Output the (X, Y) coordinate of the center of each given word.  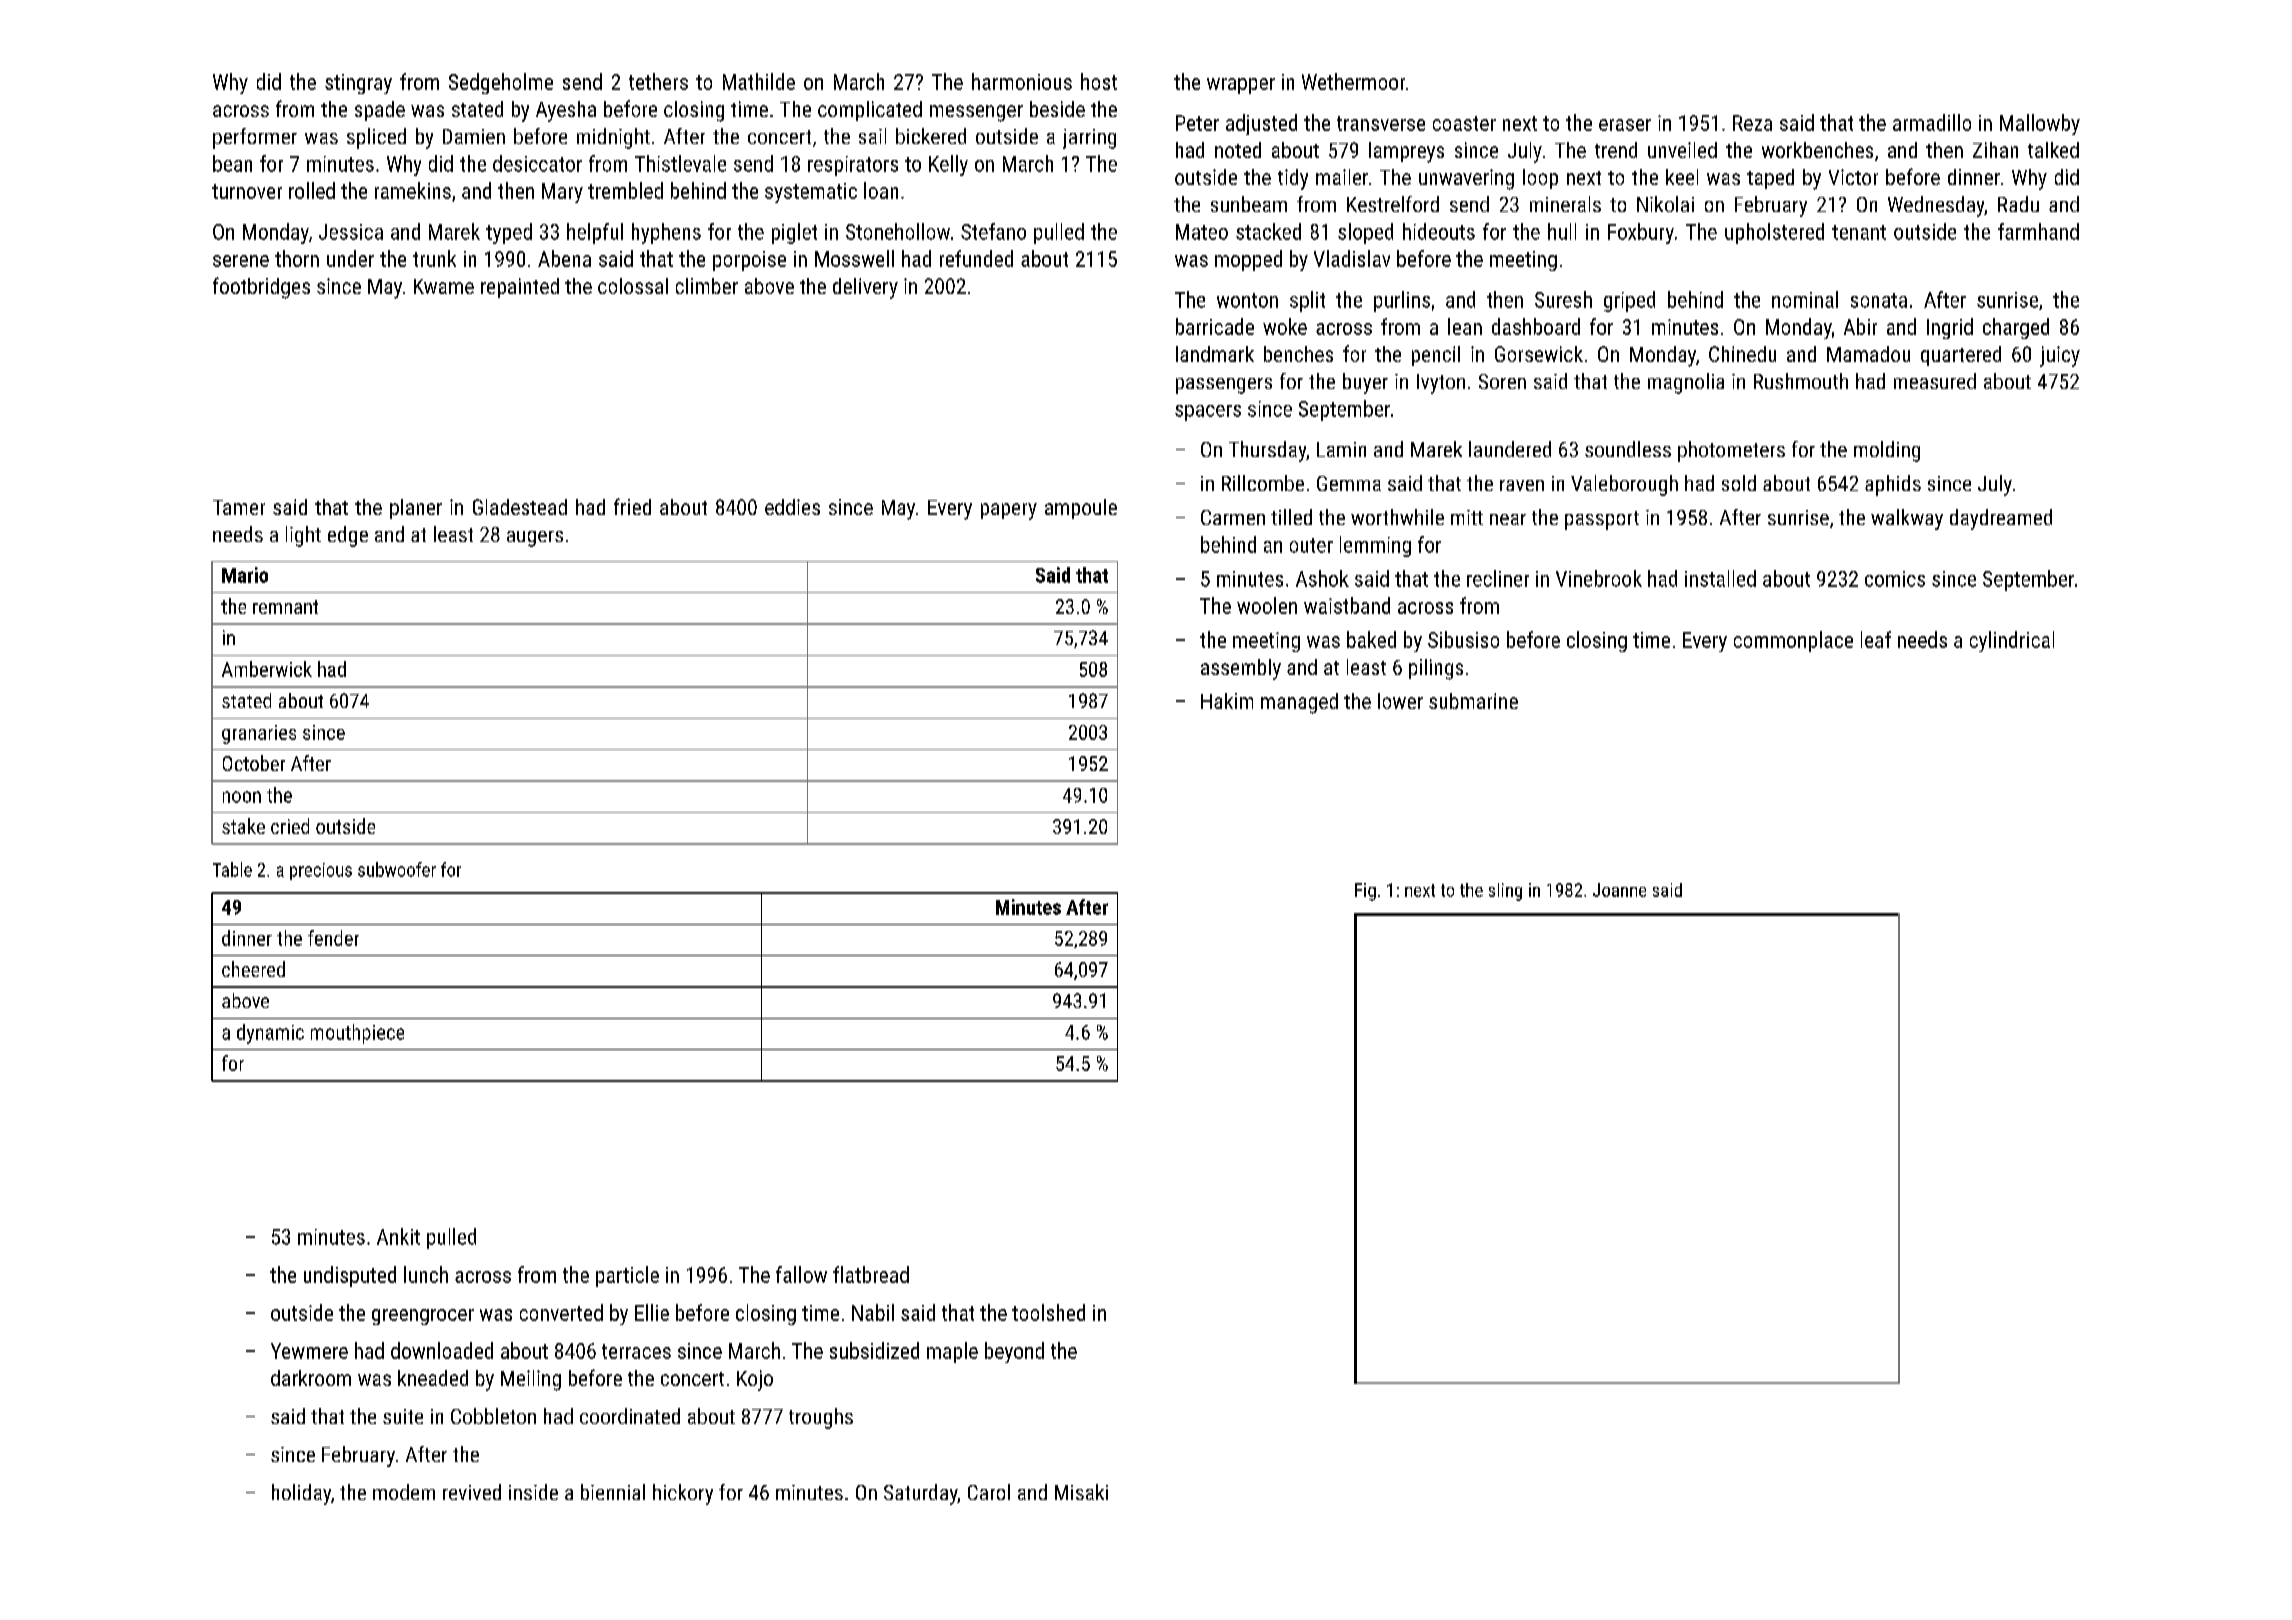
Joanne (1619, 890)
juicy (2060, 356)
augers (535, 539)
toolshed (1048, 1312)
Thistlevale (680, 163)
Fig (1365, 892)
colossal (633, 286)
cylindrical (2012, 641)
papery (1009, 511)
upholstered (1774, 233)
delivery (865, 288)
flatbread (871, 1274)
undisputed (350, 1276)
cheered (253, 969)
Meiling (531, 1380)
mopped (1248, 260)
